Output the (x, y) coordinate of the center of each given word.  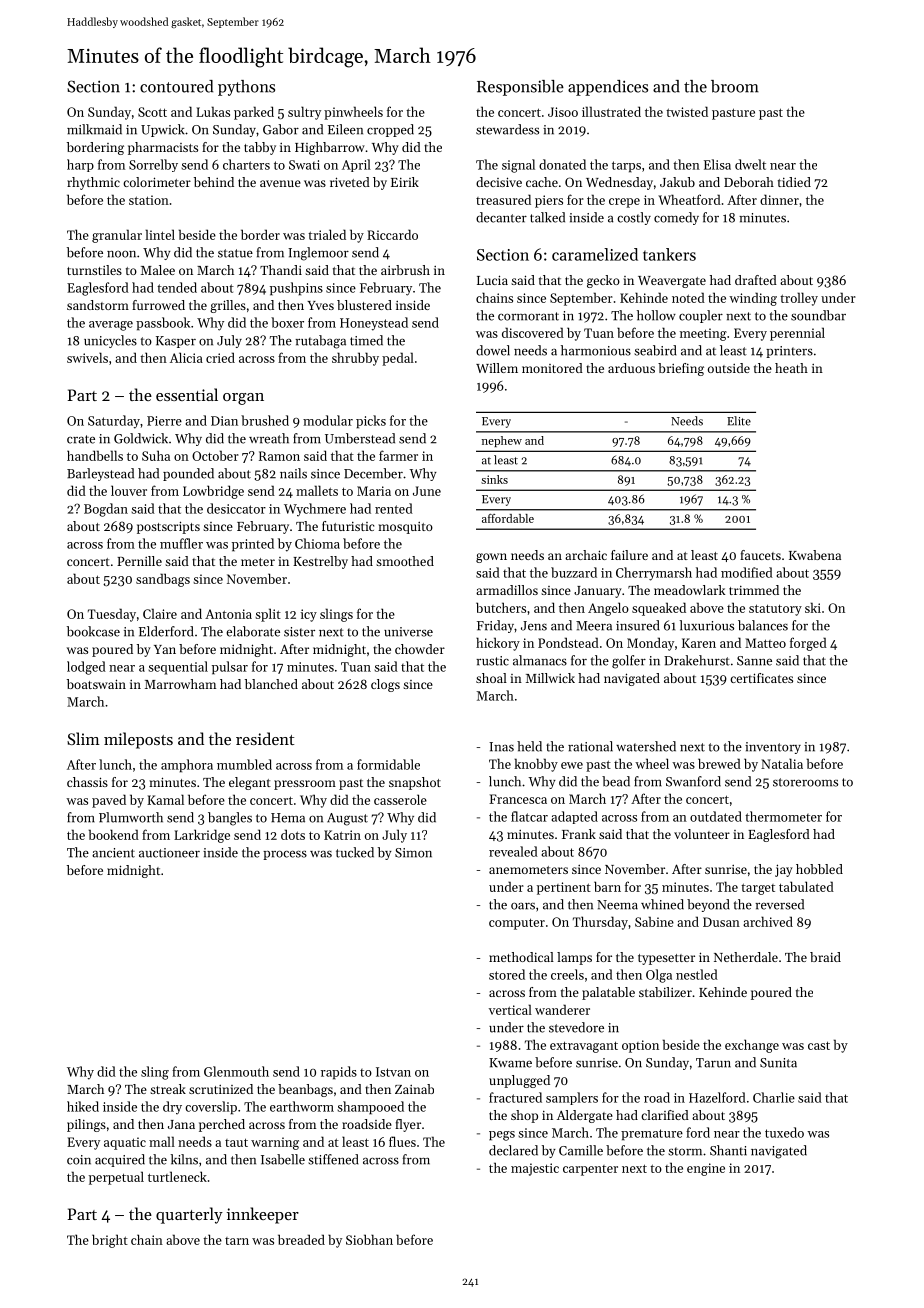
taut (236, 1142)
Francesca (518, 799)
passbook (163, 324)
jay (784, 870)
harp (80, 165)
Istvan (393, 1072)
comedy (676, 218)
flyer (408, 1125)
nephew (502, 441)
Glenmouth (236, 1071)
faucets (760, 555)
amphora (187, 766)
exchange (752, 1046)
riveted (350, 182)
